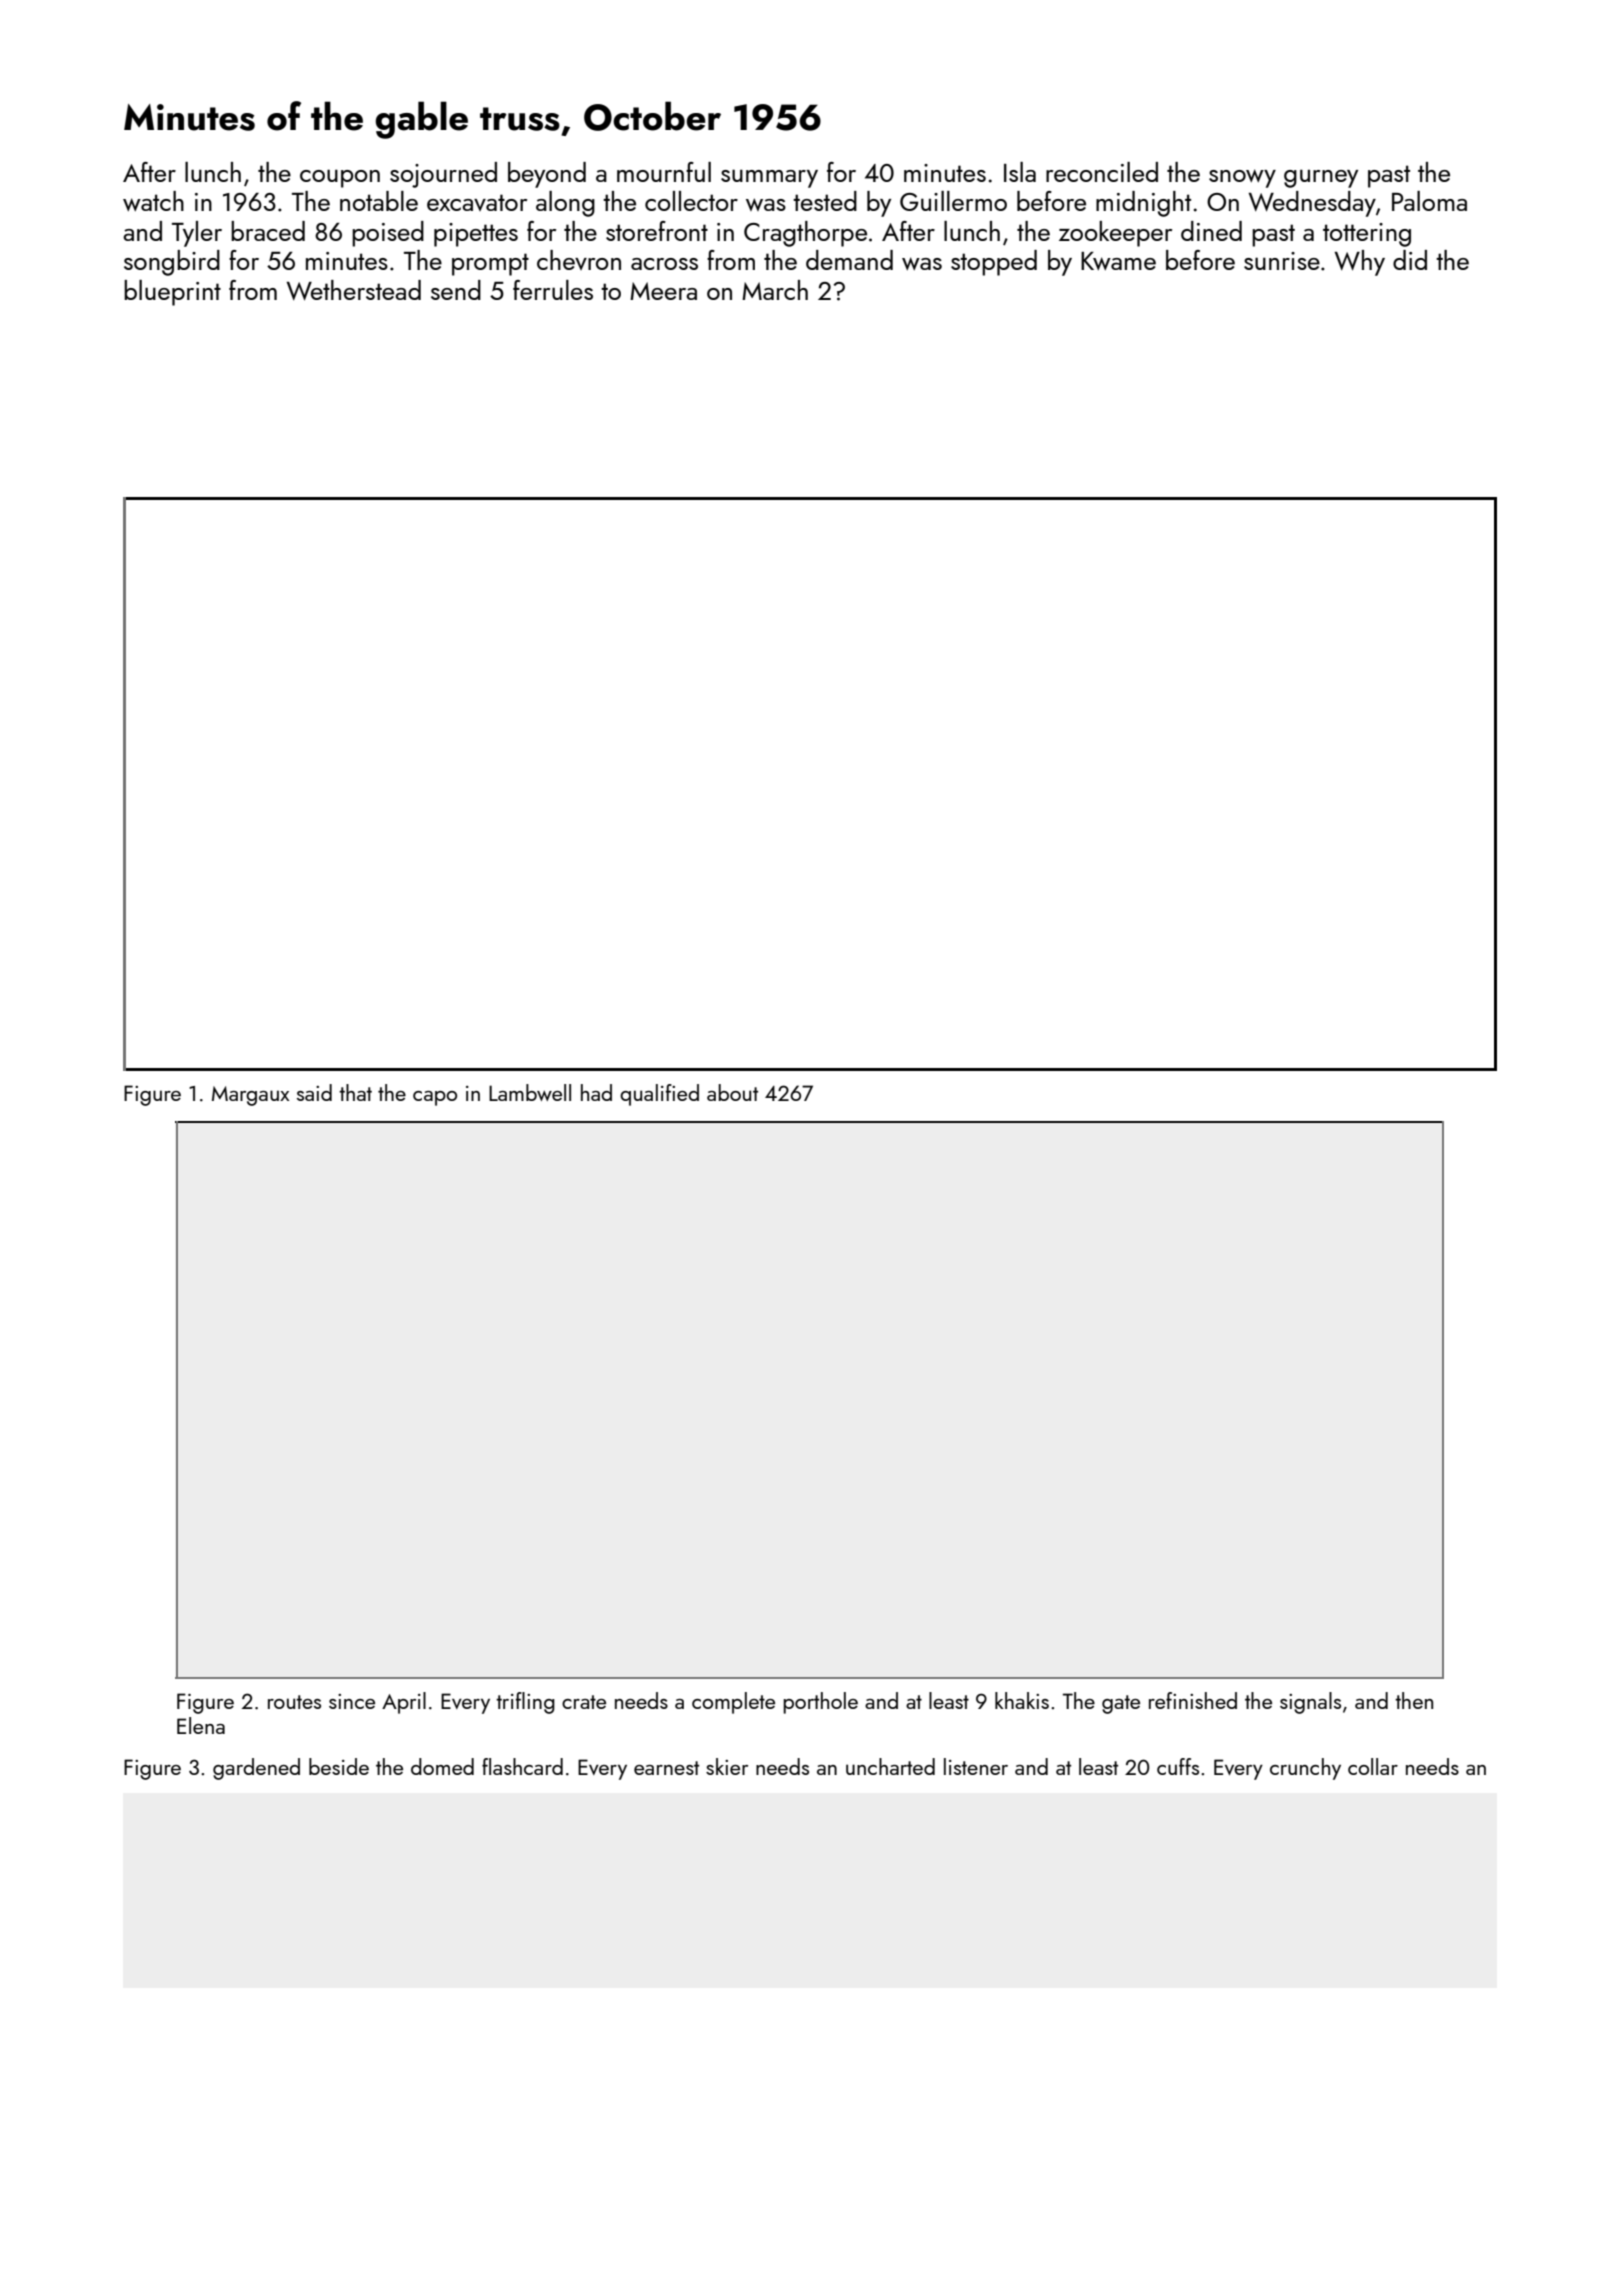 This screenshot has height=2292, width=1620. I want to click on collar, so click(1373, 1766).
